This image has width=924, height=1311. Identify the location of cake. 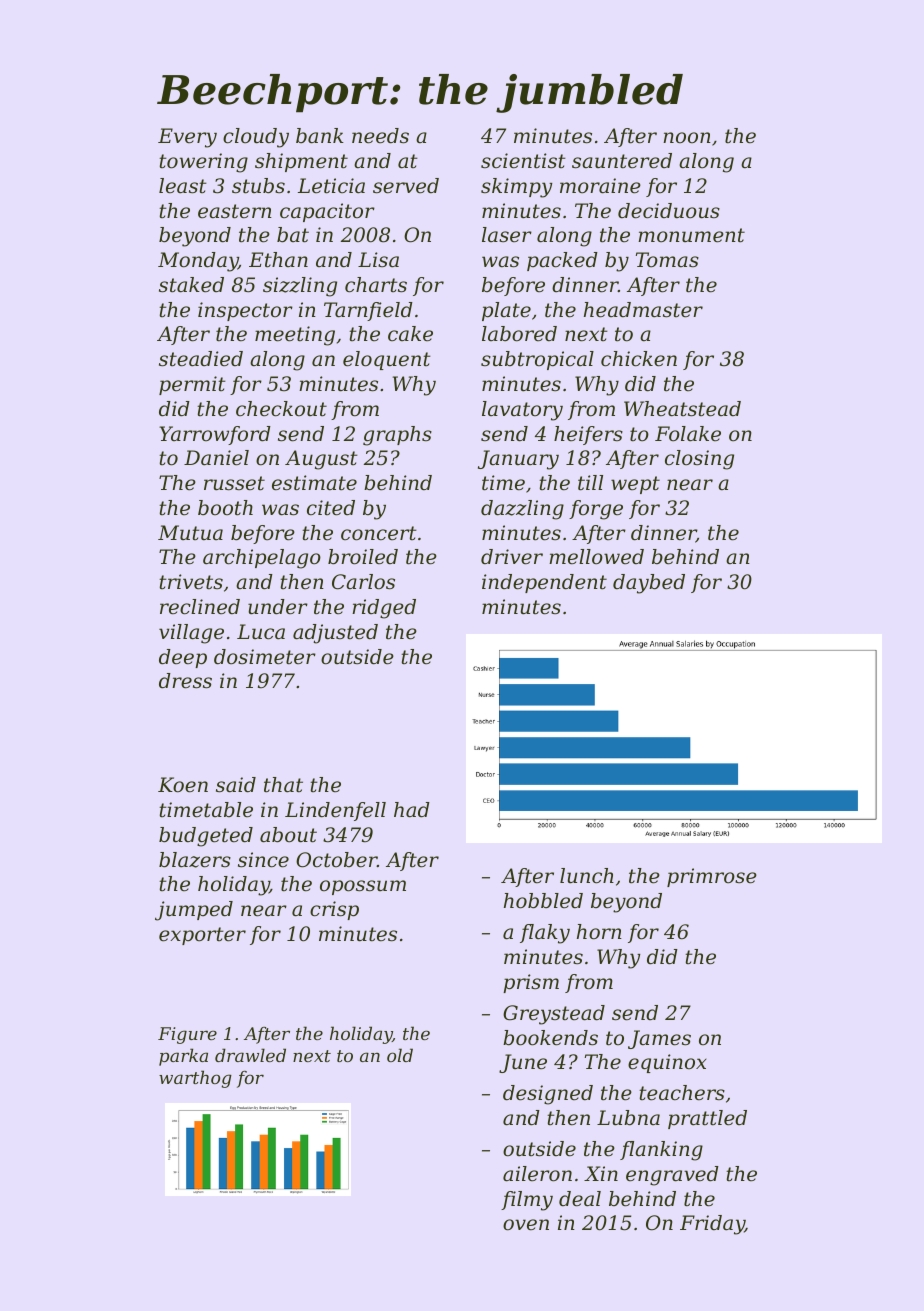
(410, 333).
